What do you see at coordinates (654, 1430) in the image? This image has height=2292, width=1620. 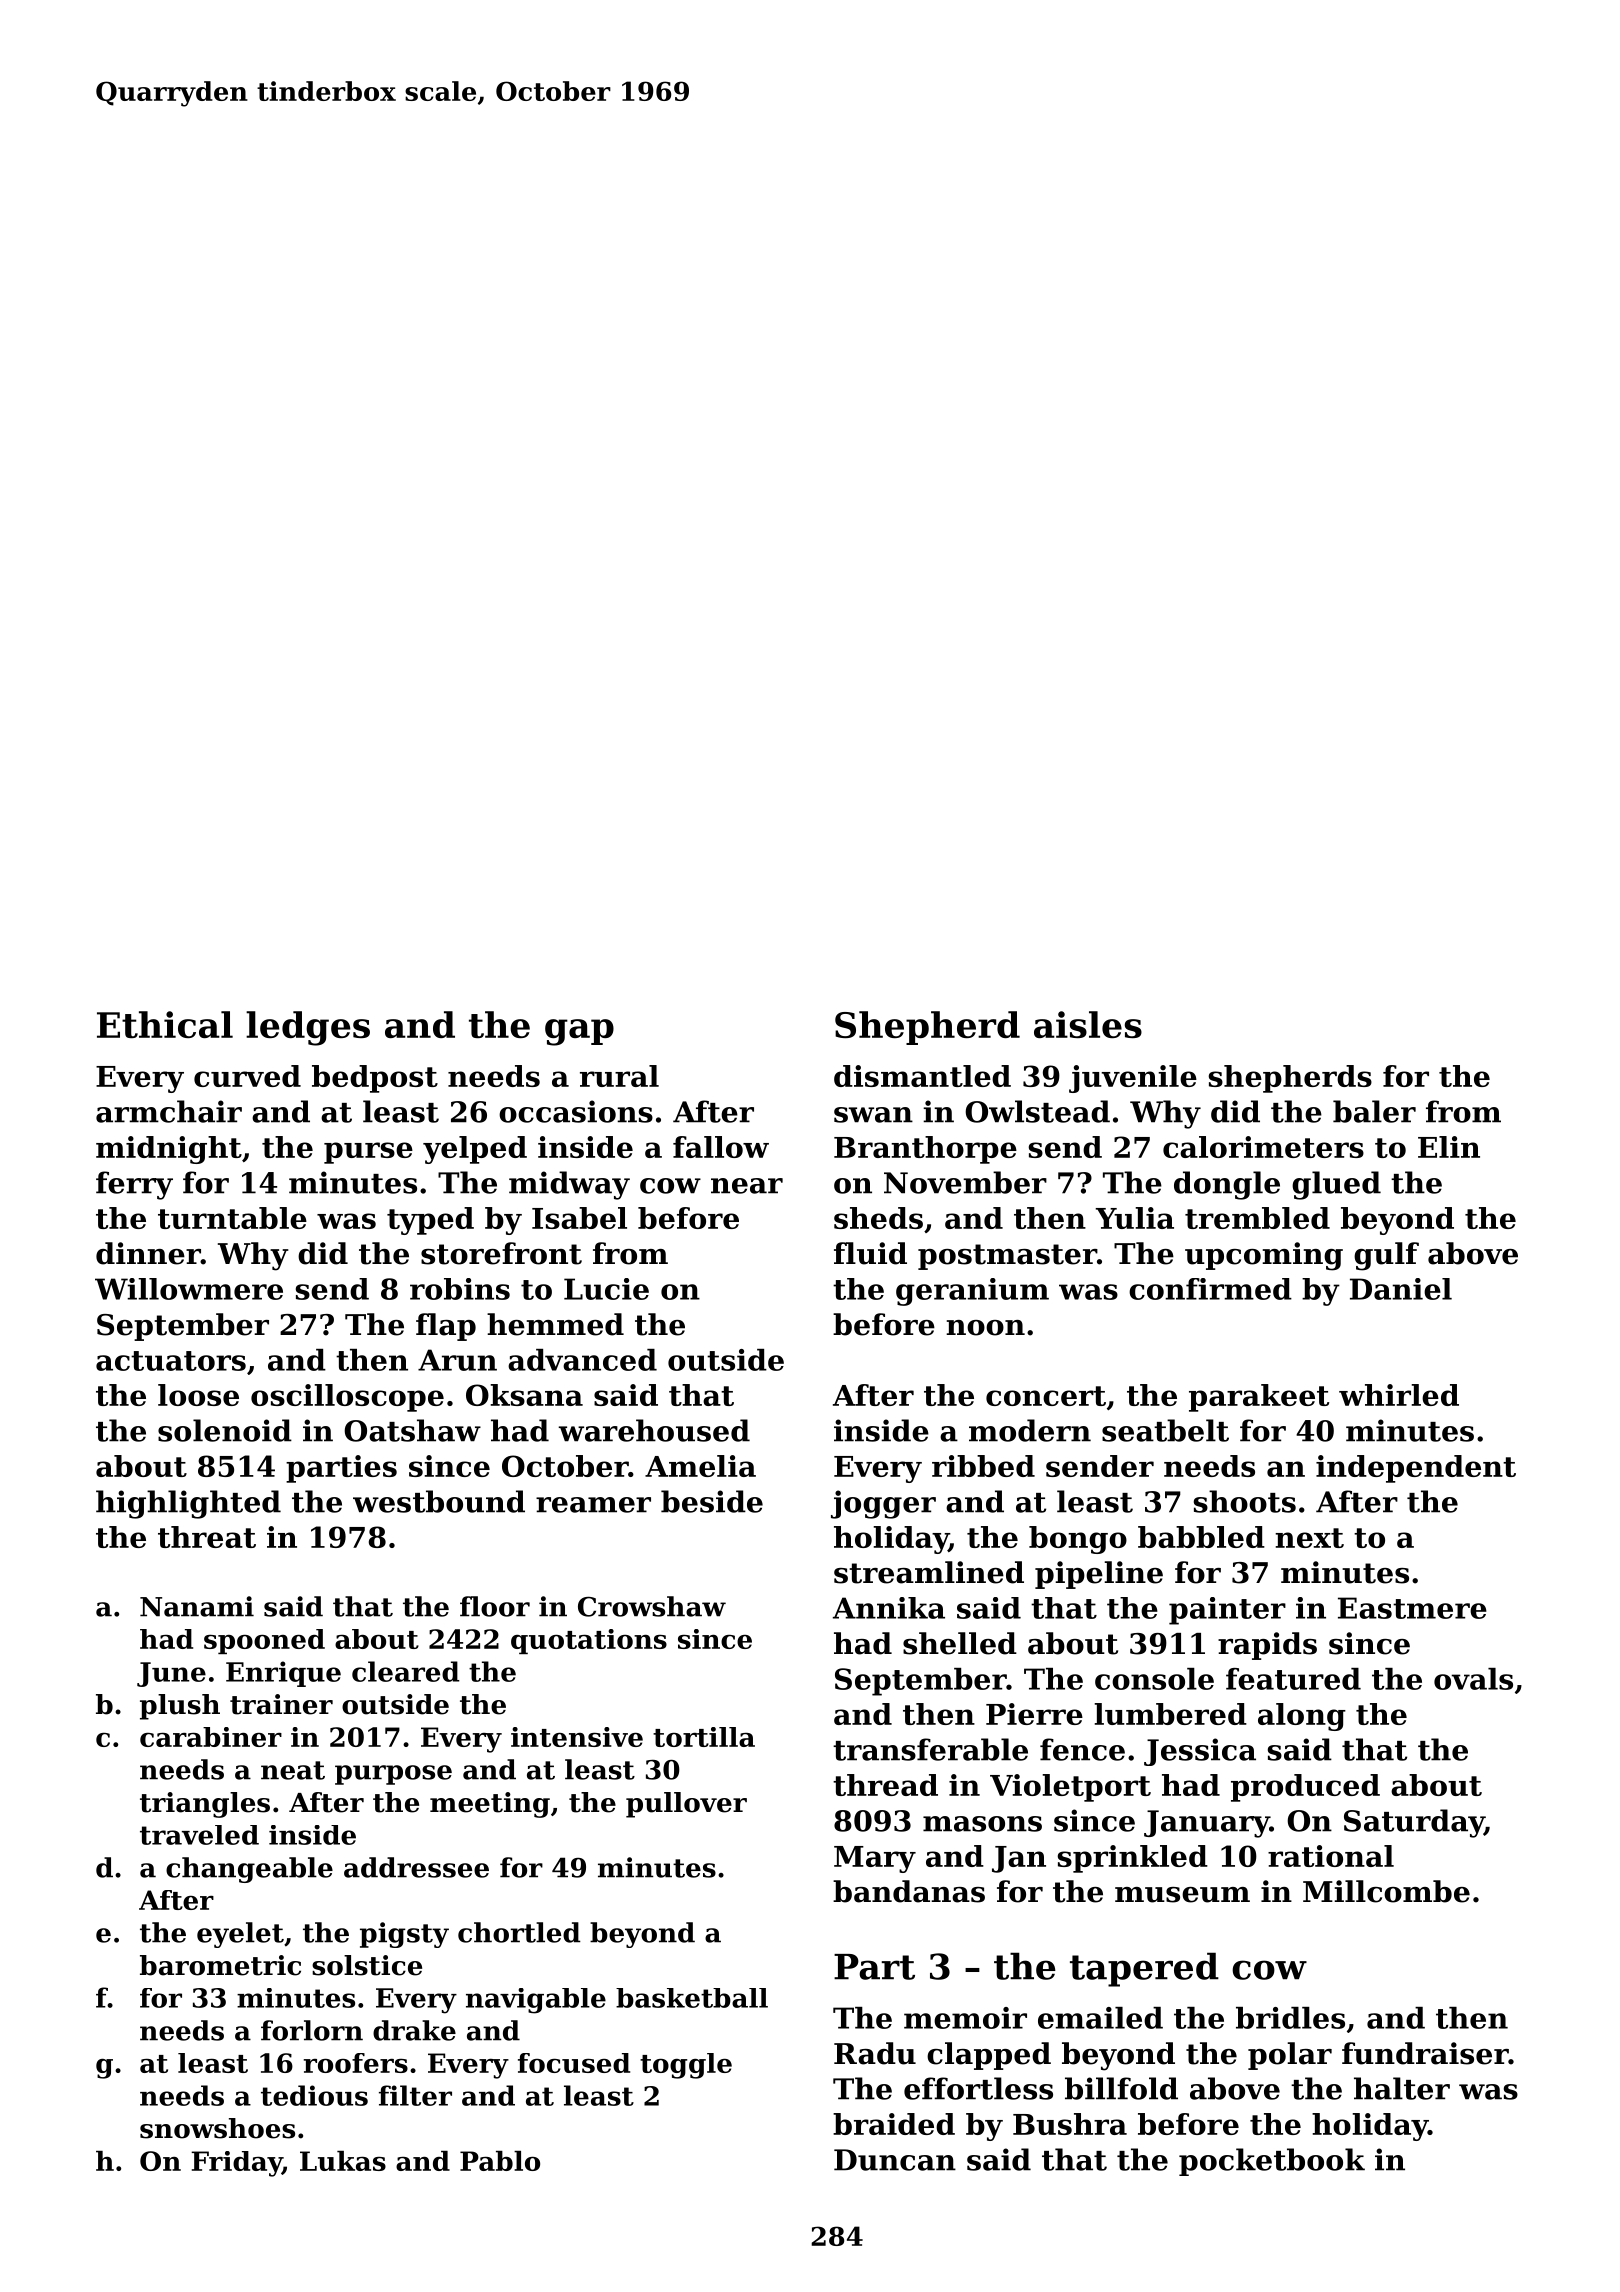 I see `warehoused` at bounding box center [654, 1430].
